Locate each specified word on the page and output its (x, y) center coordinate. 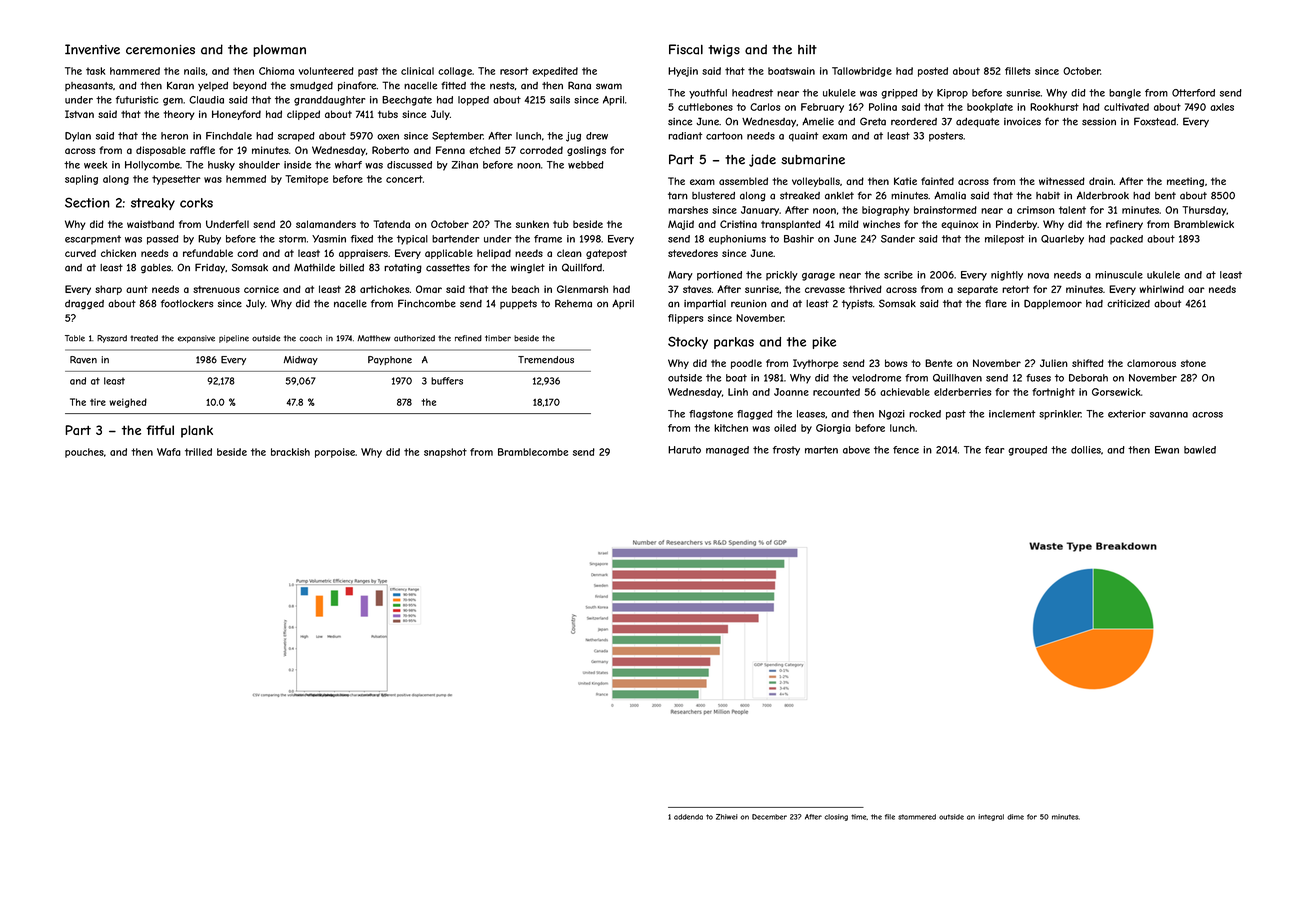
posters (946, 137)
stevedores (693, 253)
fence (906, 450)
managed (727, 451)
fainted (937, 181)
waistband (150, 224)
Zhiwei (727, 817)
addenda (688, 817)
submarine (813, 160)
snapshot (445, 453)
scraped (296, 137)
